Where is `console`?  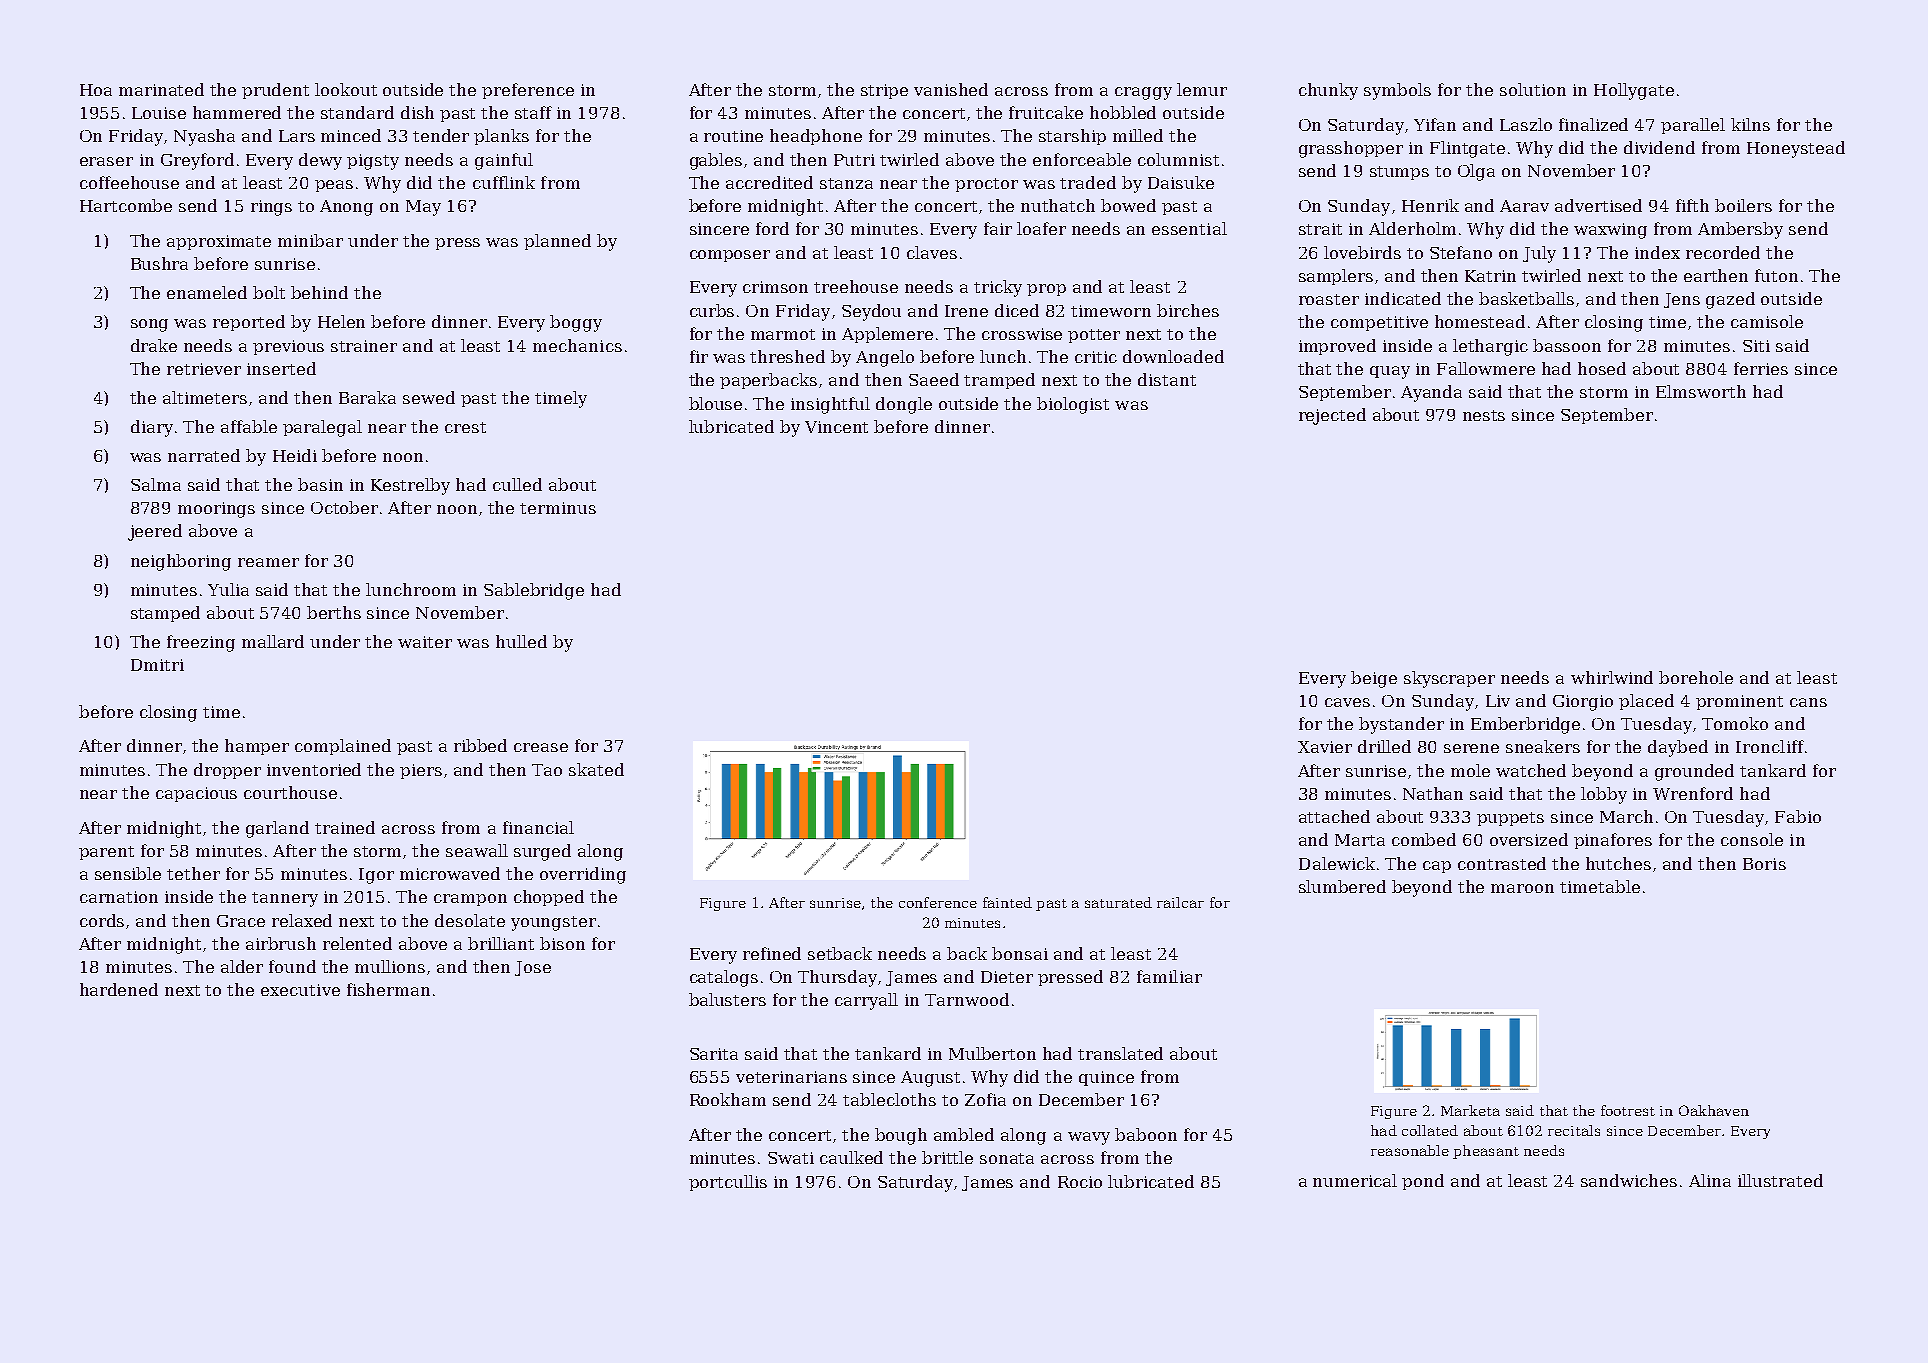 console is located at coordinates (1752, 839).
